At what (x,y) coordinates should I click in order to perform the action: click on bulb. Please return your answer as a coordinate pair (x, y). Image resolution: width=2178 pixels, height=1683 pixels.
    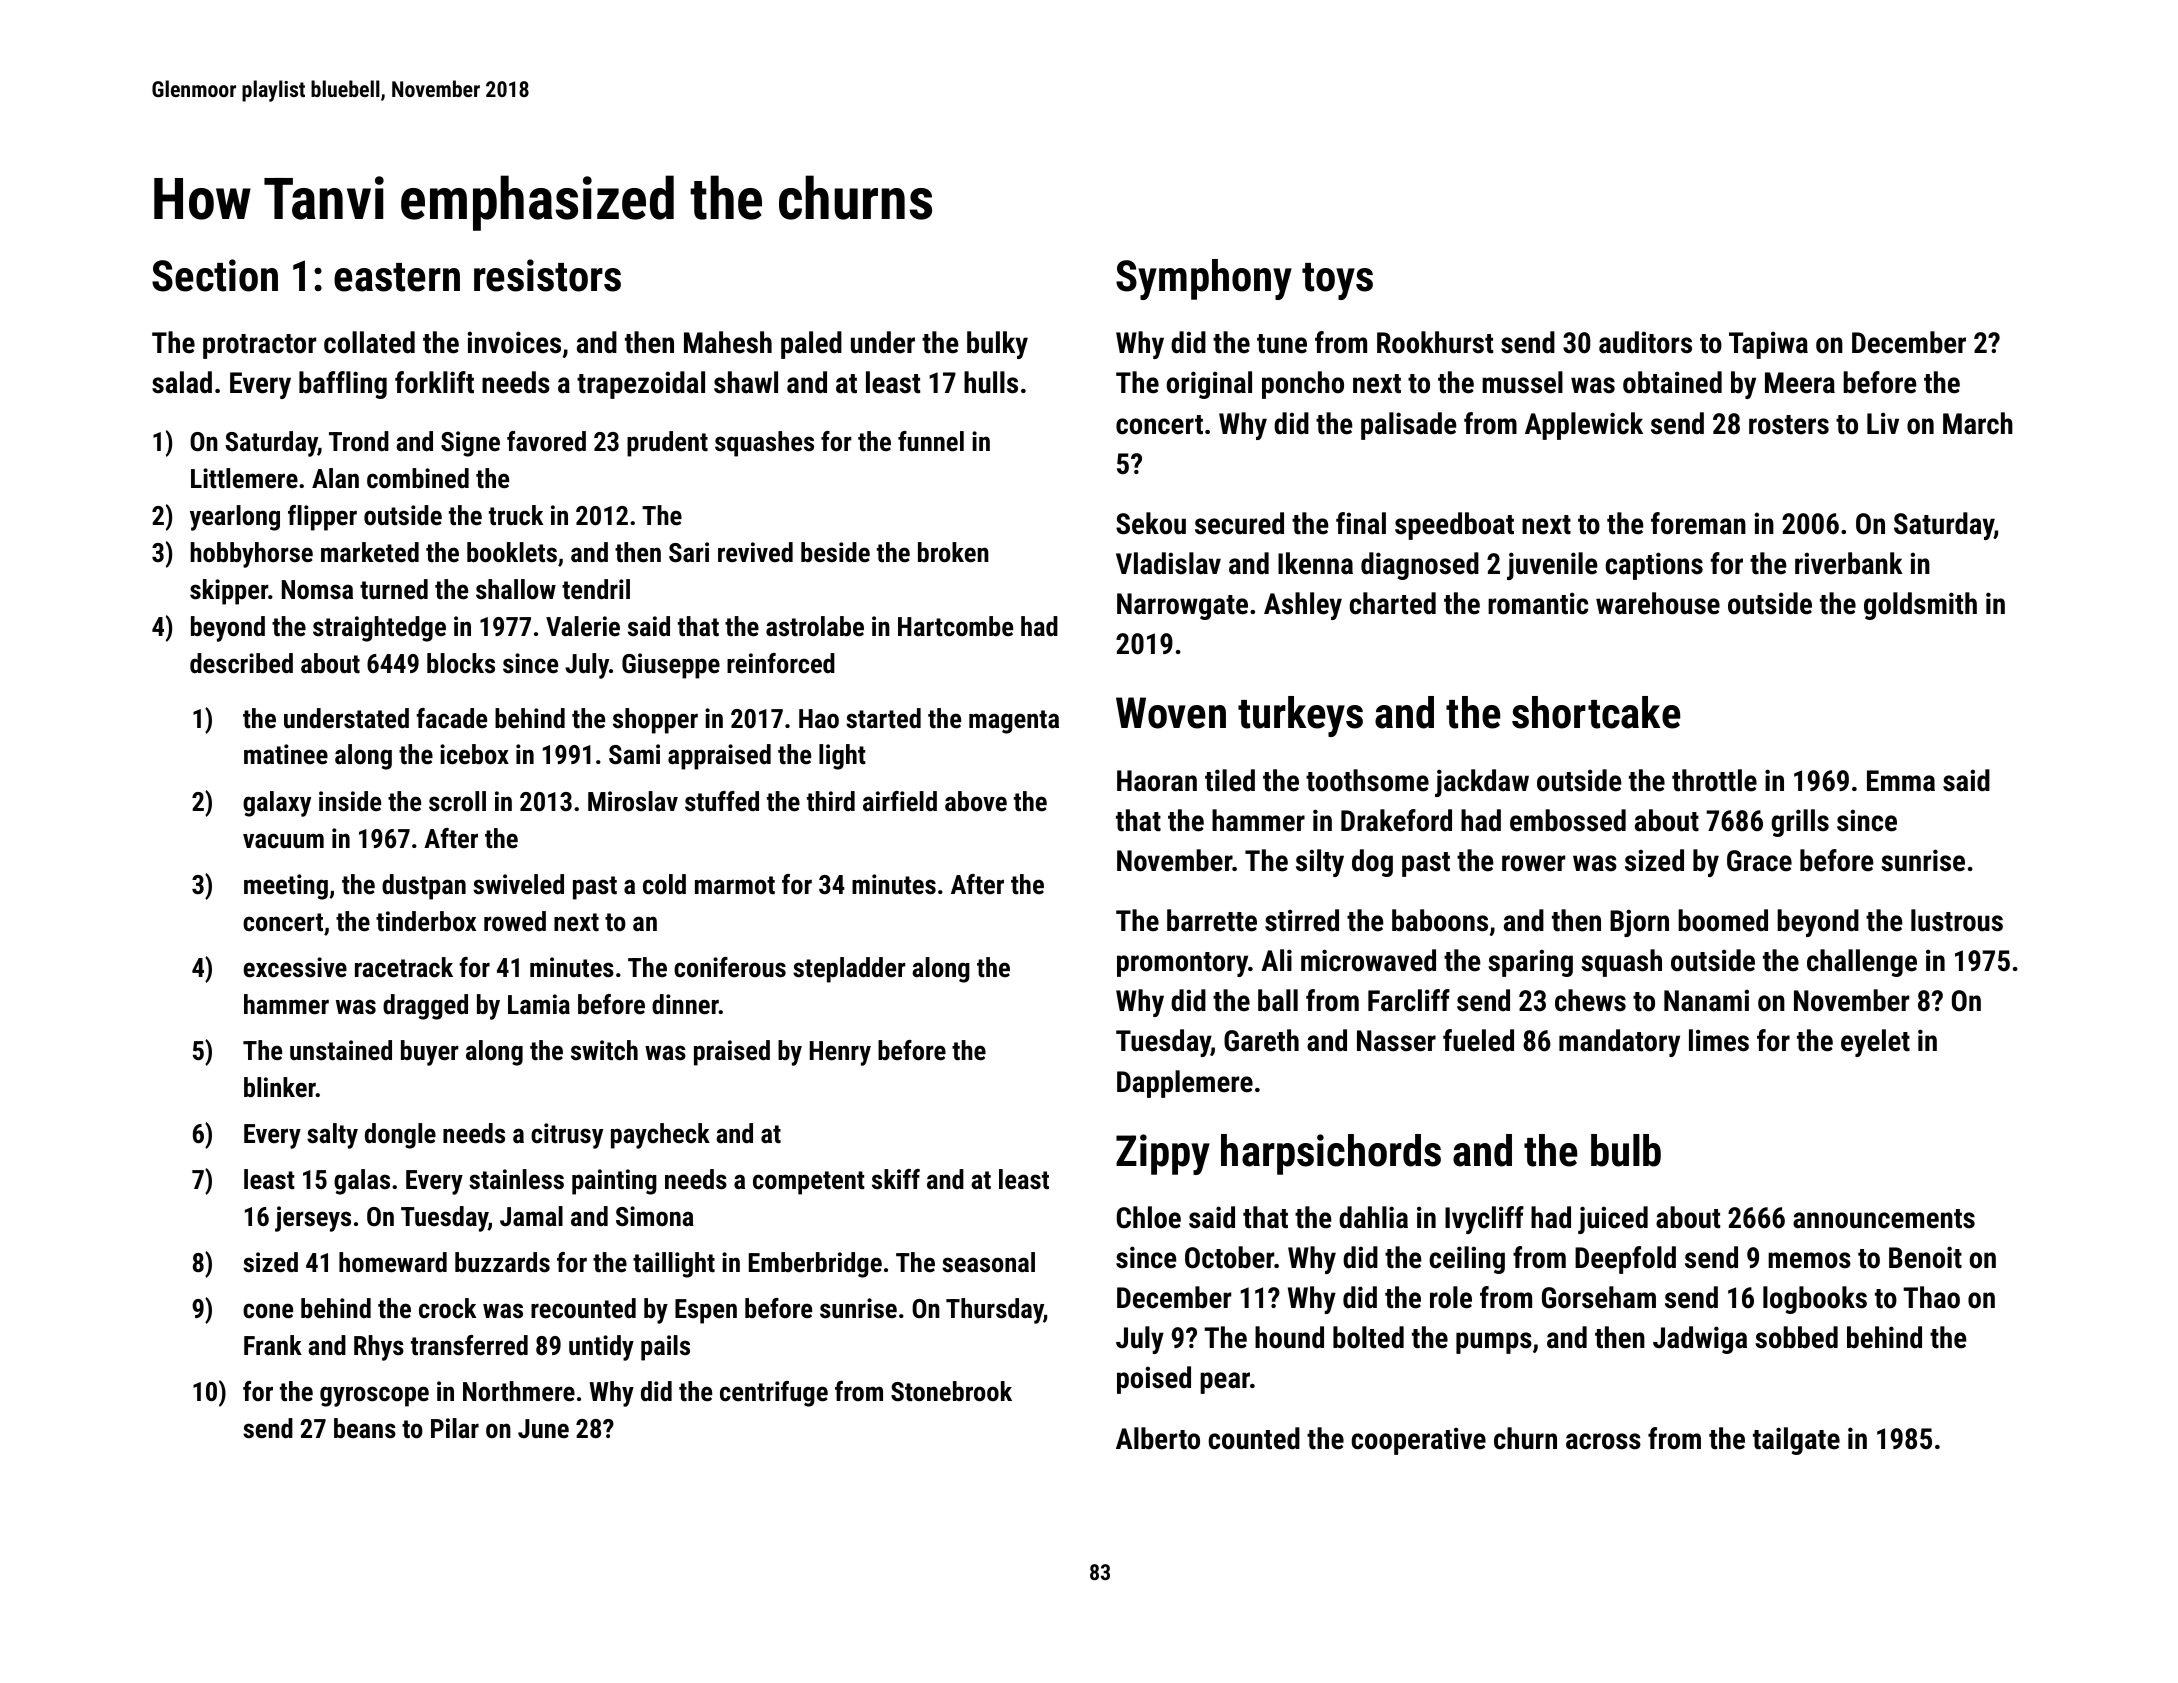
    Looking at the image, I should click on (1626, 1150).
